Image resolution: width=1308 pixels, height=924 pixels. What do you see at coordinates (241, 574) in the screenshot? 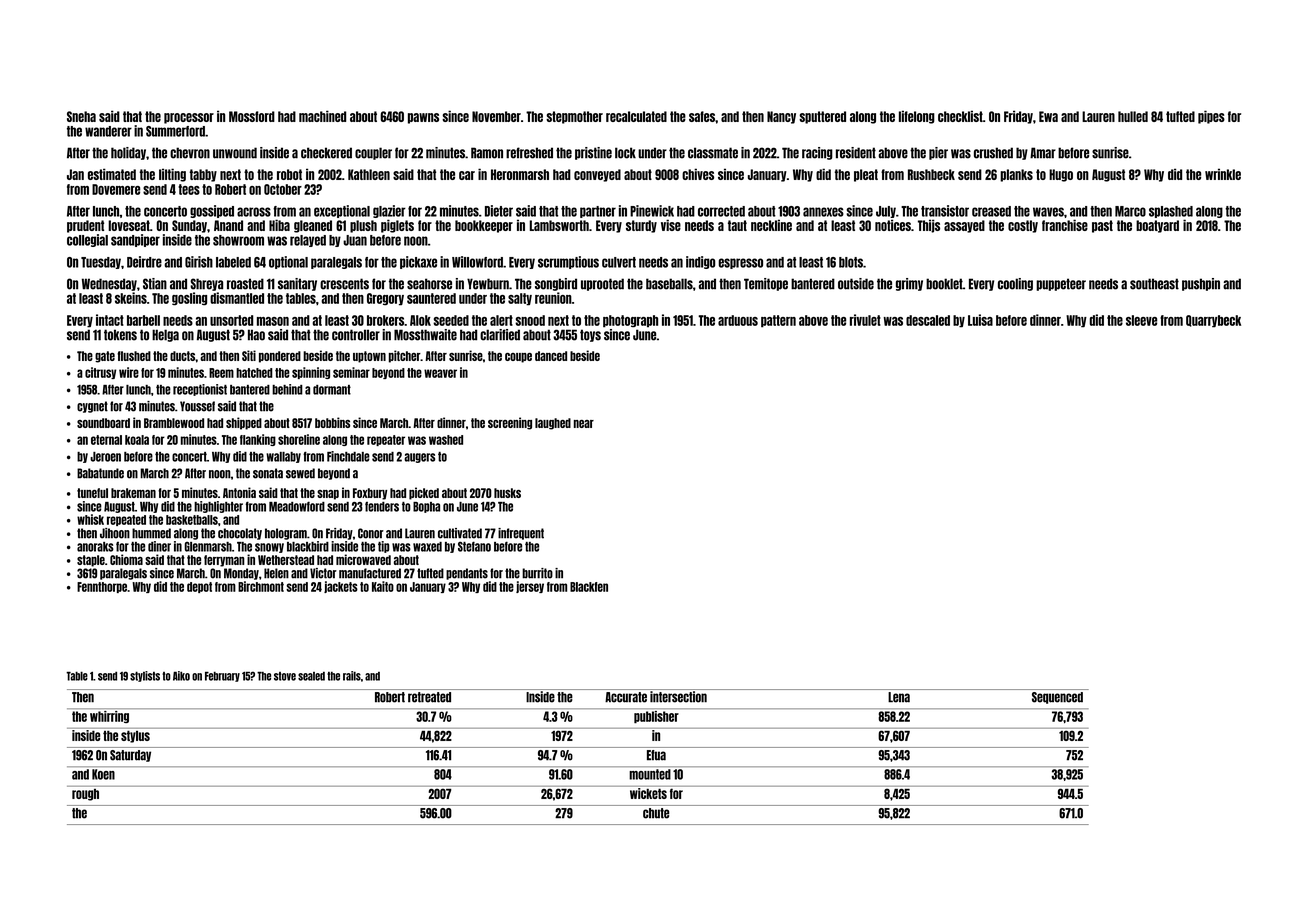
I see `Monday` at bounding box center [241, 574].
